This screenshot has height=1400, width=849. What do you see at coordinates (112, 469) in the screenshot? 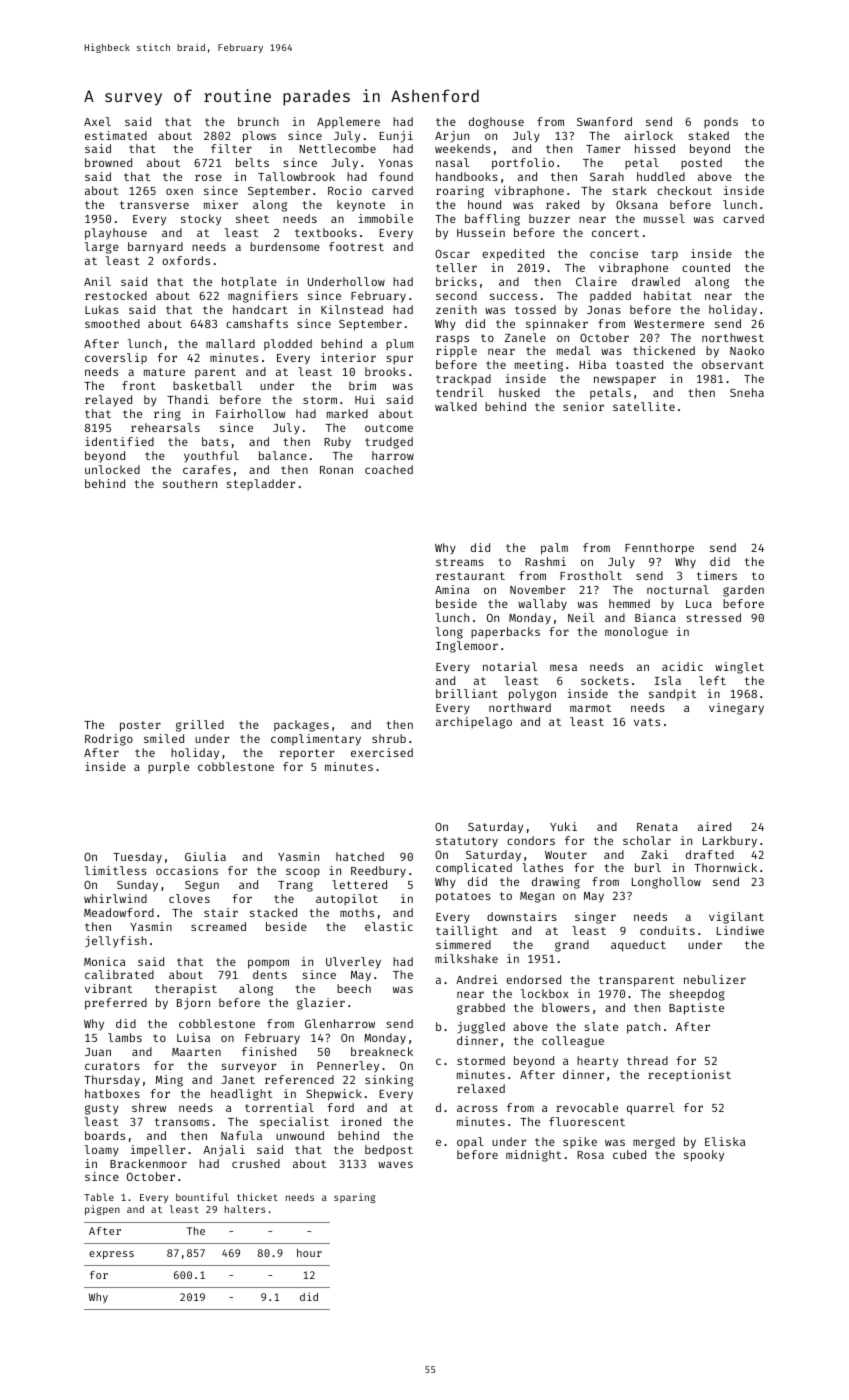
I see `unlocked` at bounding box center [112, 469].
